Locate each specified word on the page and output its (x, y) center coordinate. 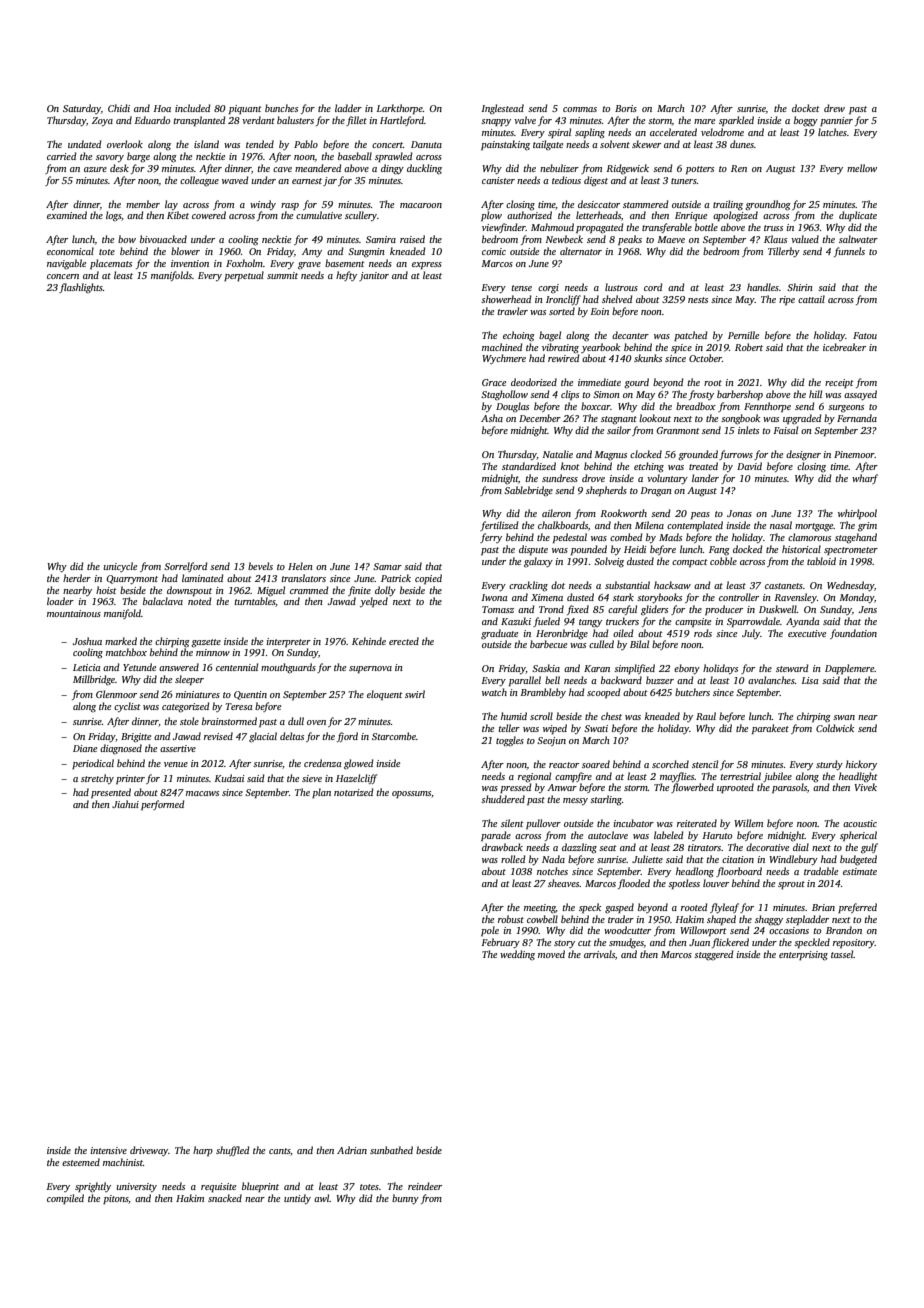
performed (163, 805)
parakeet (770, 729)
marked (121, 641)
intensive (108, 1150)
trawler (512, 311)
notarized (354, 792)
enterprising (803, 956)
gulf (869, 848)
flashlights (81, 288)
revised (218, 736)
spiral (559, 133)
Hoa (162, 108)
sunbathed (391, 1150)
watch (494, 692)
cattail (811, 299)
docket (806, 108)
